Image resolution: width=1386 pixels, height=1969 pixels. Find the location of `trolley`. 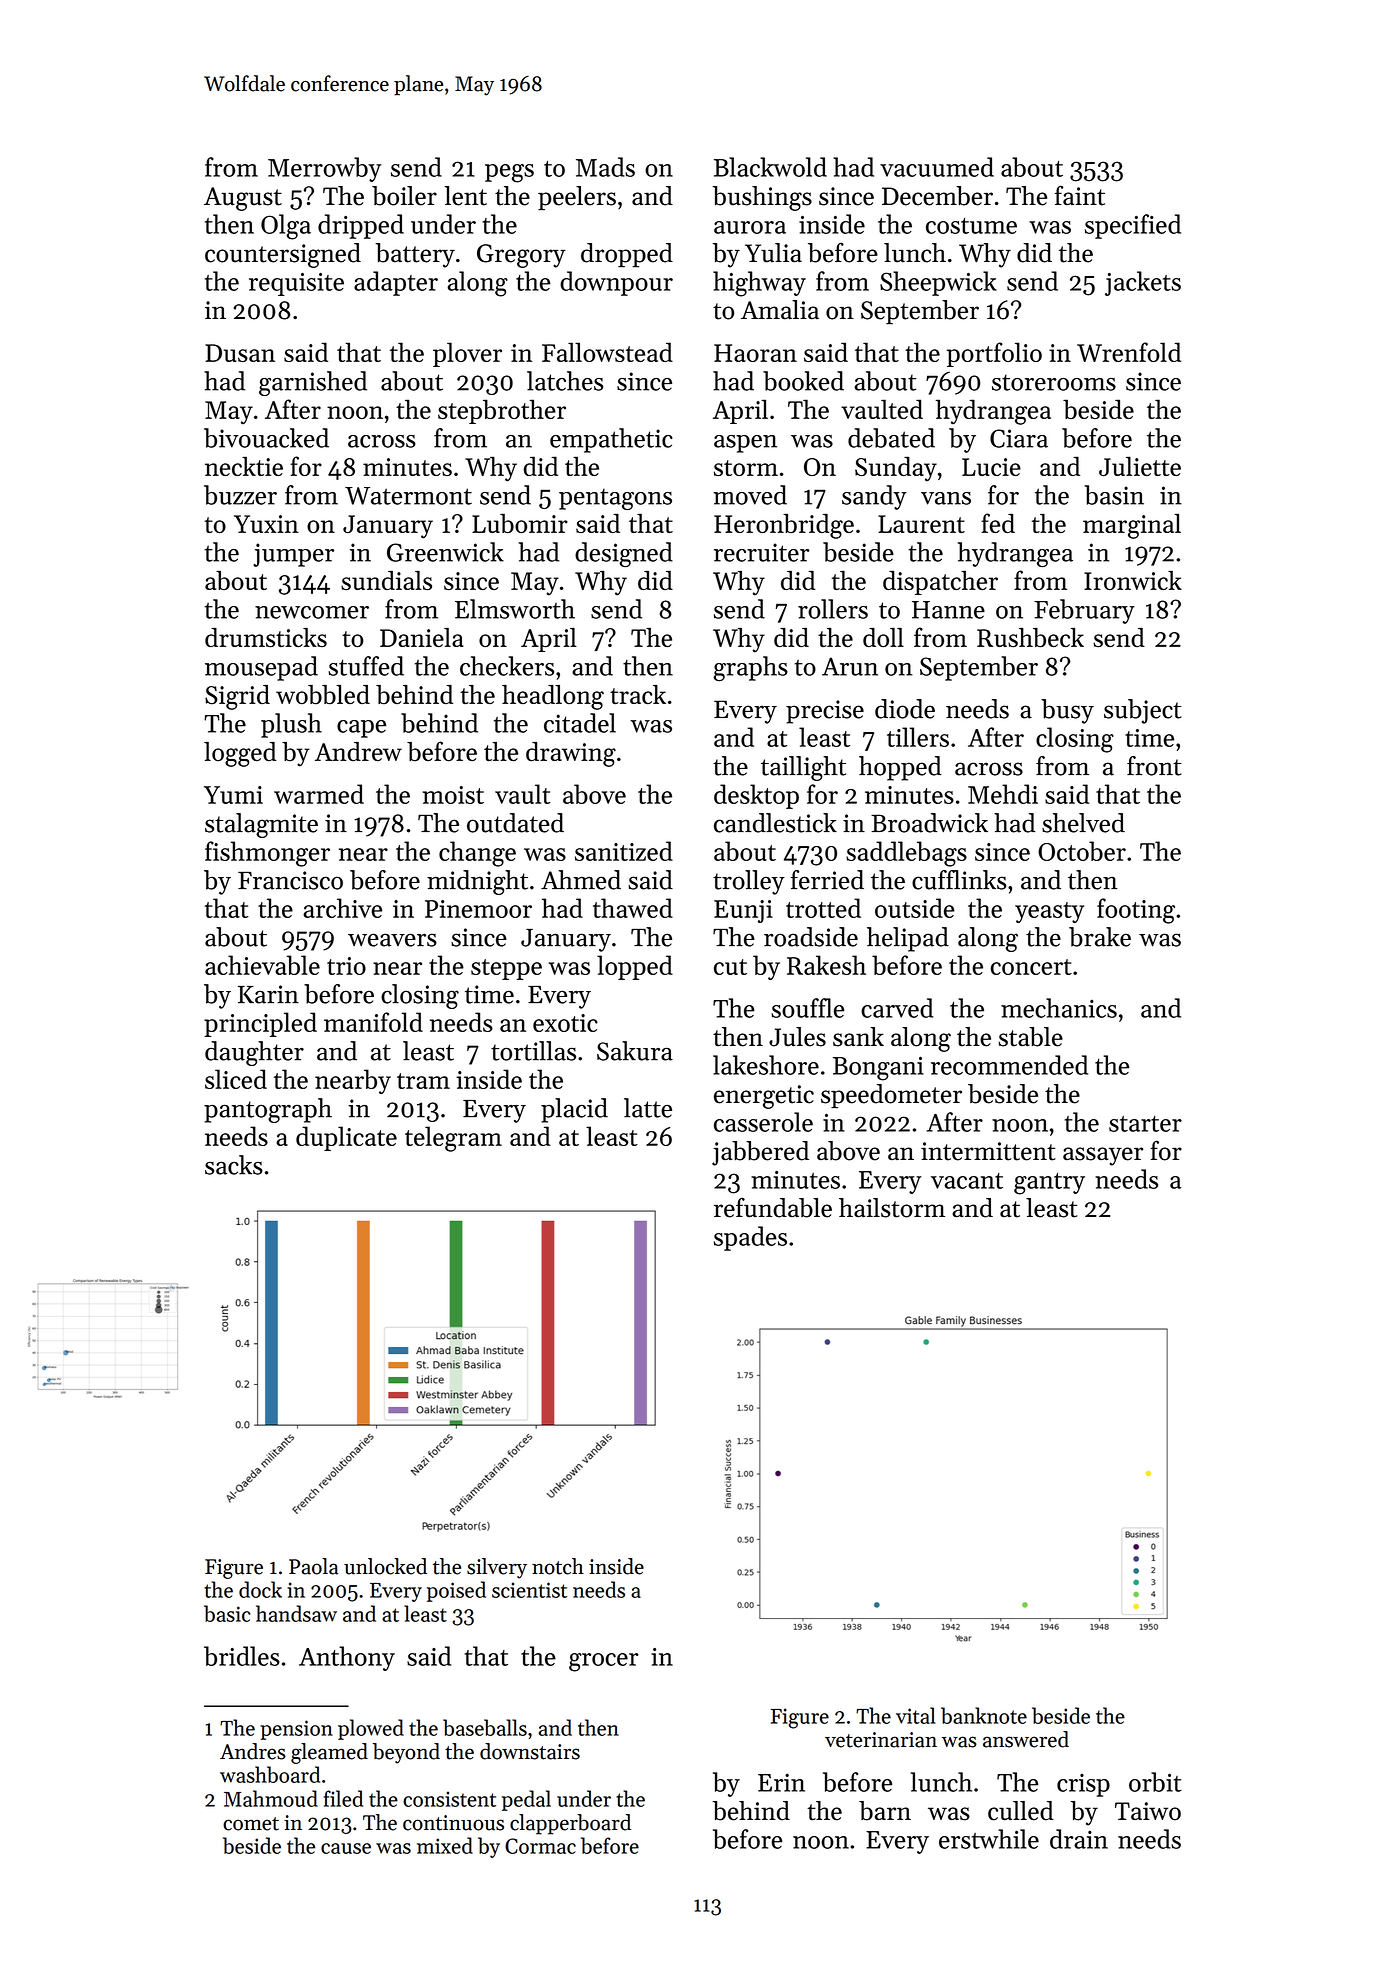

trolley is located at coordinates (749, 882).
